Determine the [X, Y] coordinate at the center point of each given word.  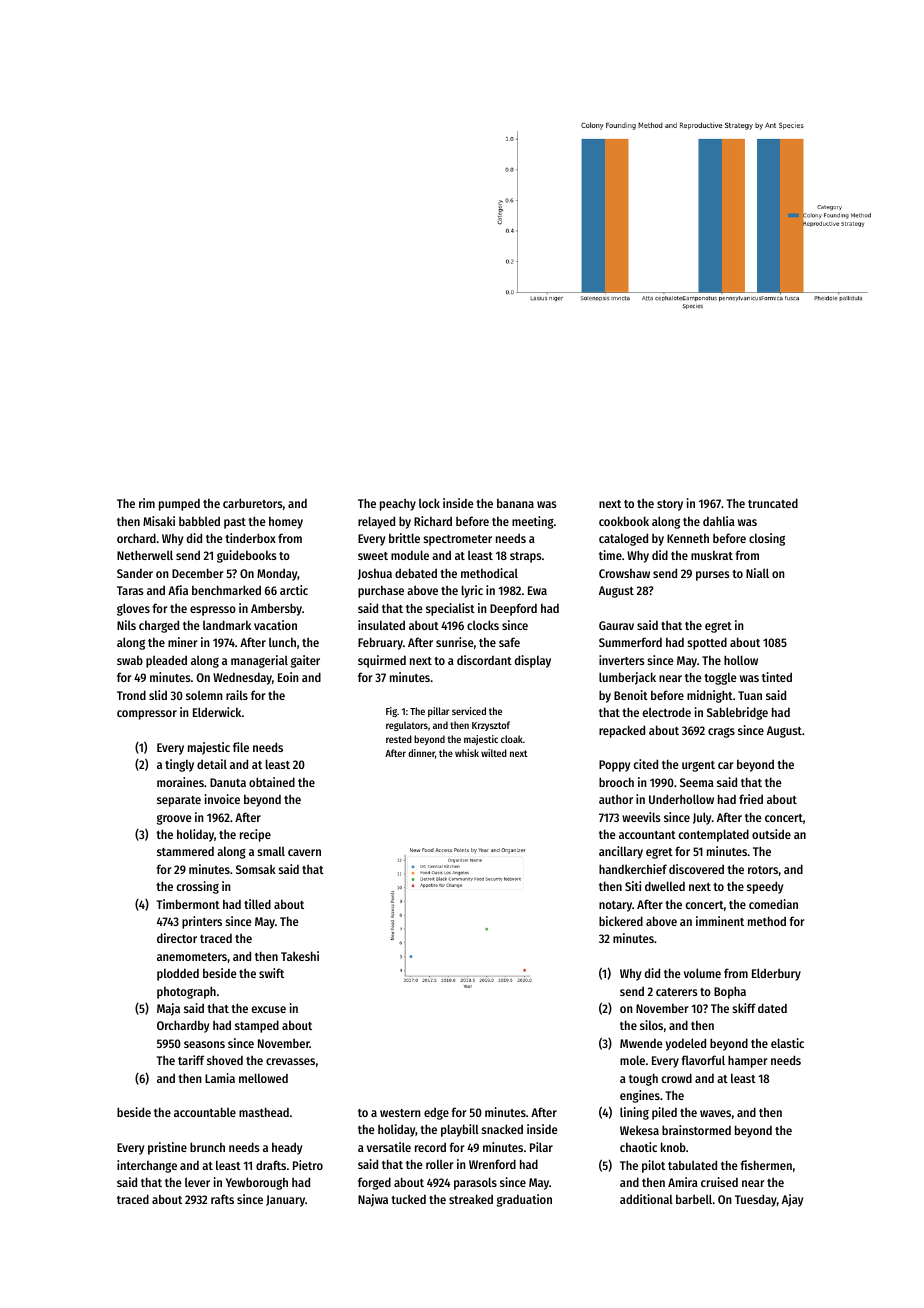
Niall [757, 573]
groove [174, 820]
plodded [178, 974]
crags [721, 733]
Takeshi [300, 956]
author [616, 799]
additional [646, 1199]
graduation [524, 1200]
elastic [787, 1043]
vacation [275, 625]
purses [713, 576]
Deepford [513, 609]
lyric [472, 591]
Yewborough [257, 1183]
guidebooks [247, 556]
